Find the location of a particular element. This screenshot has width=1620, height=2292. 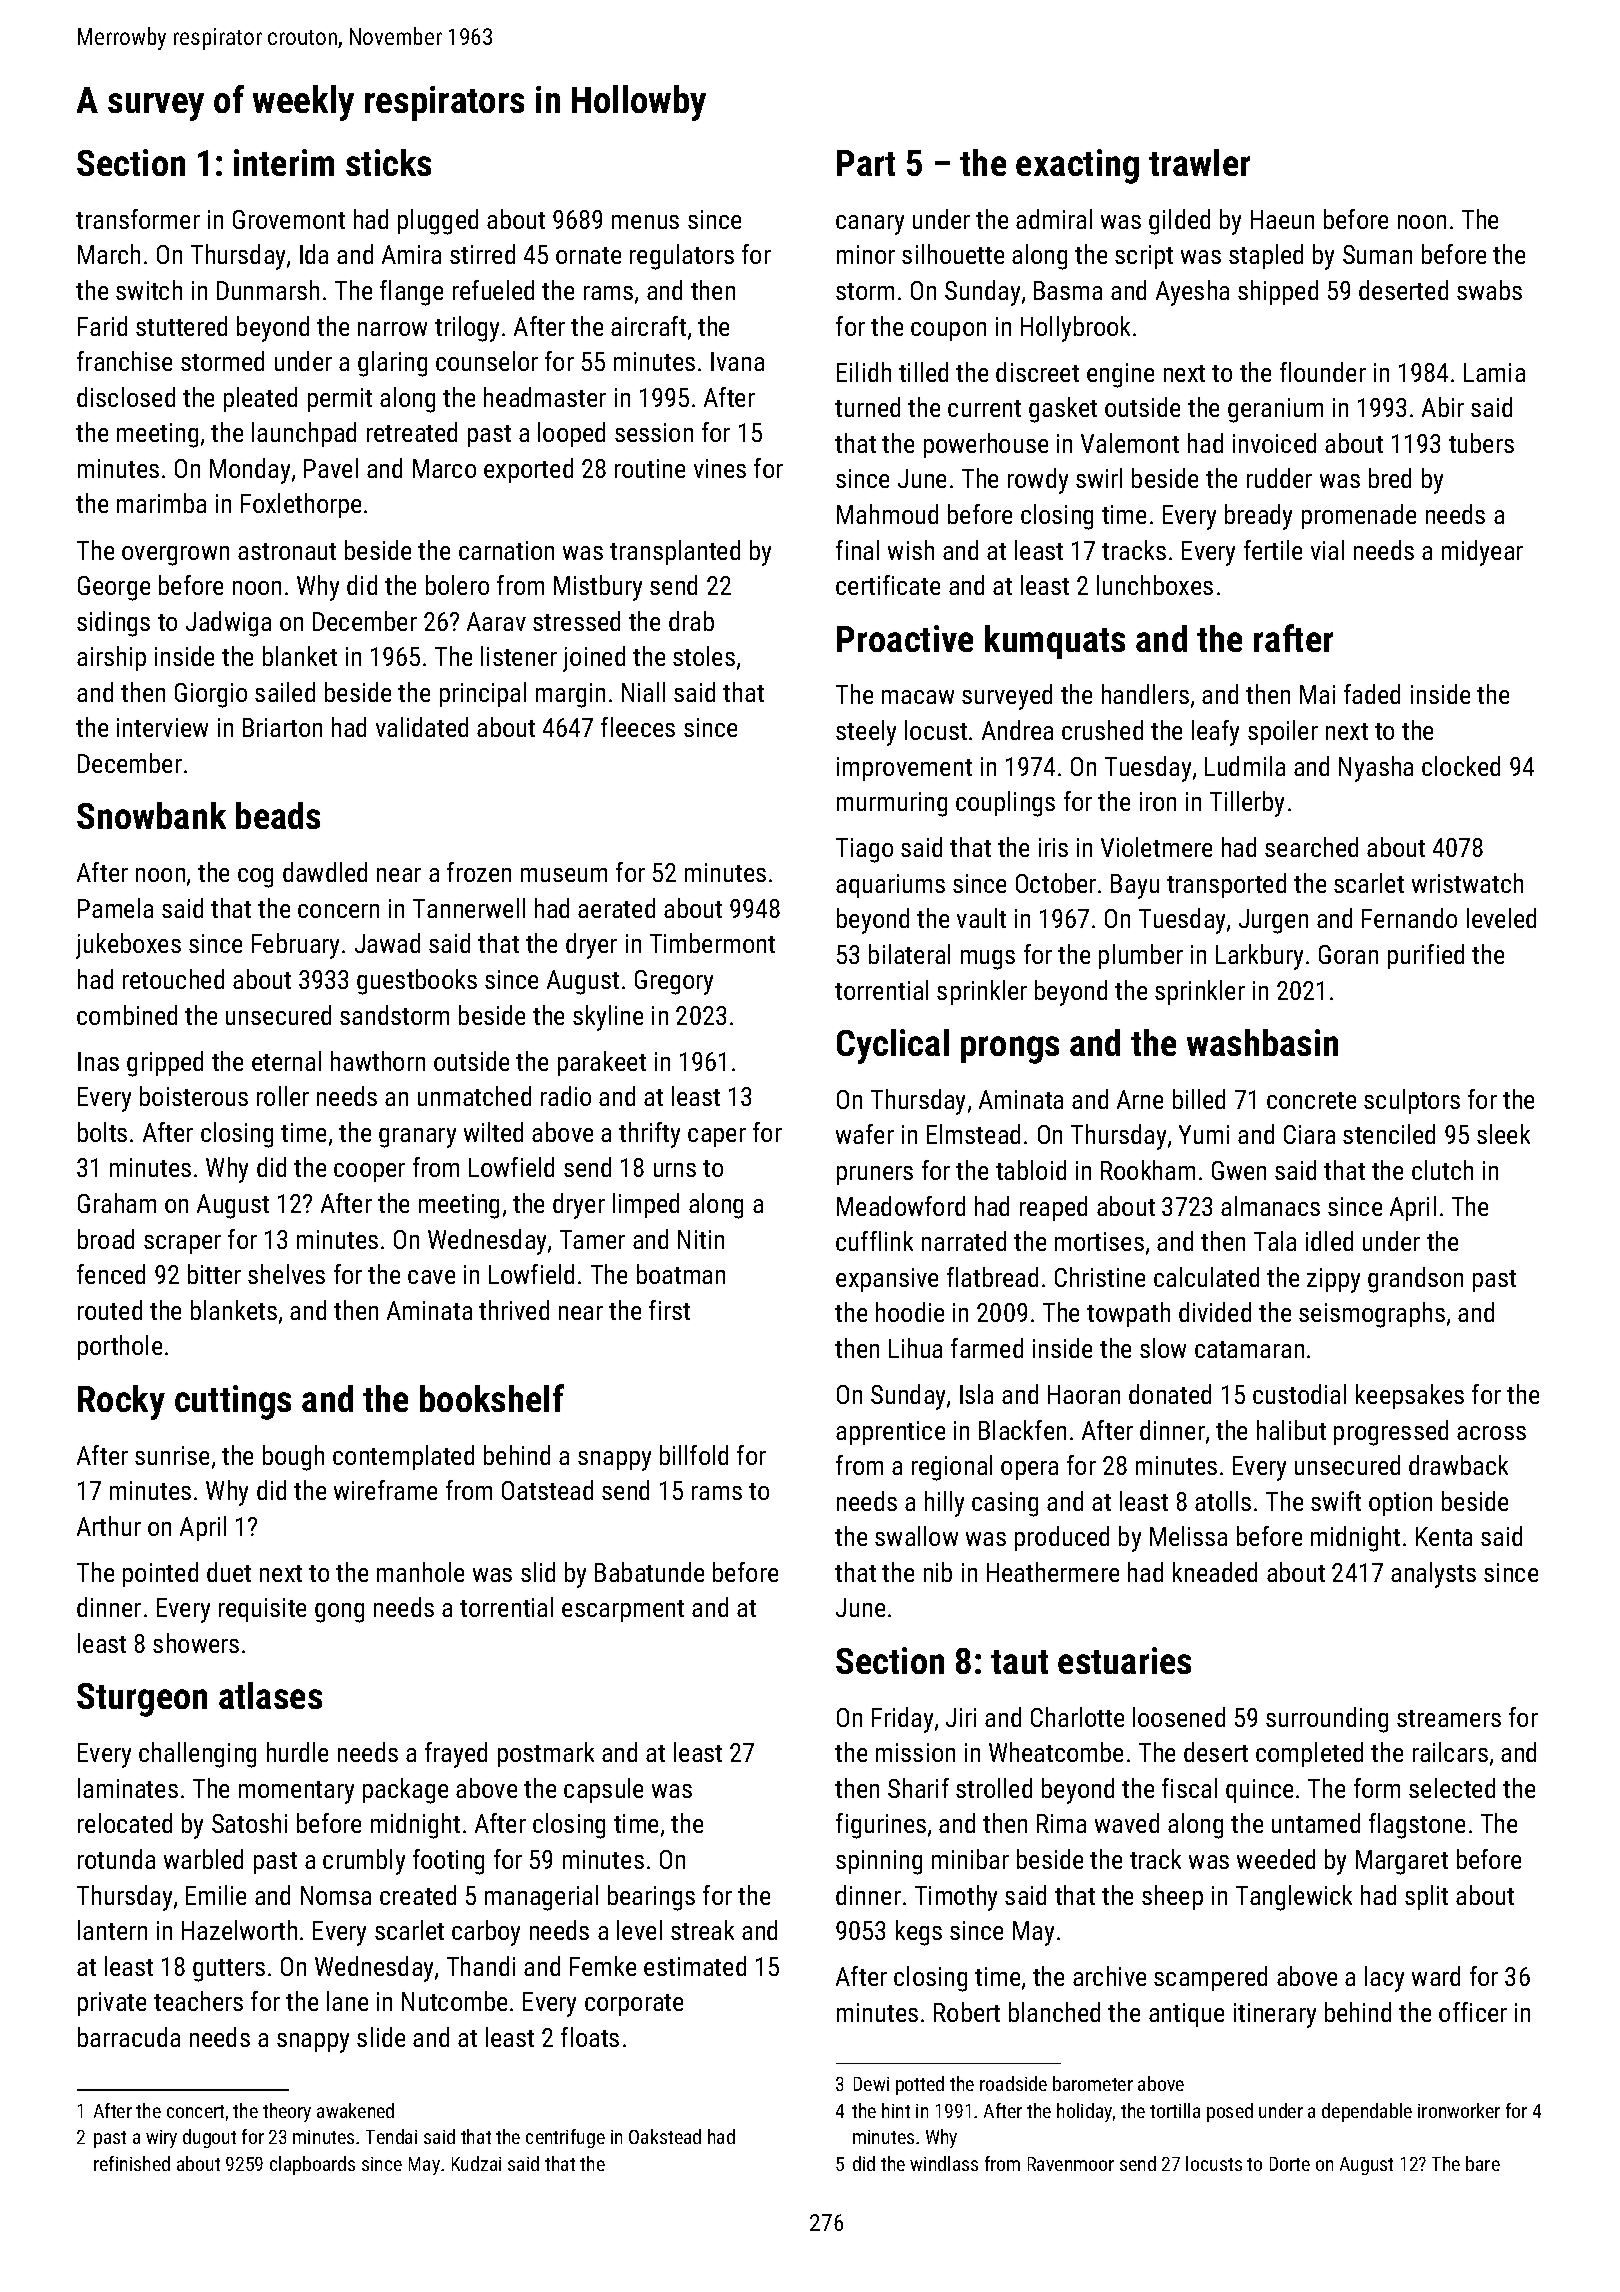

boatman is located at coordinates (681, 1274).
